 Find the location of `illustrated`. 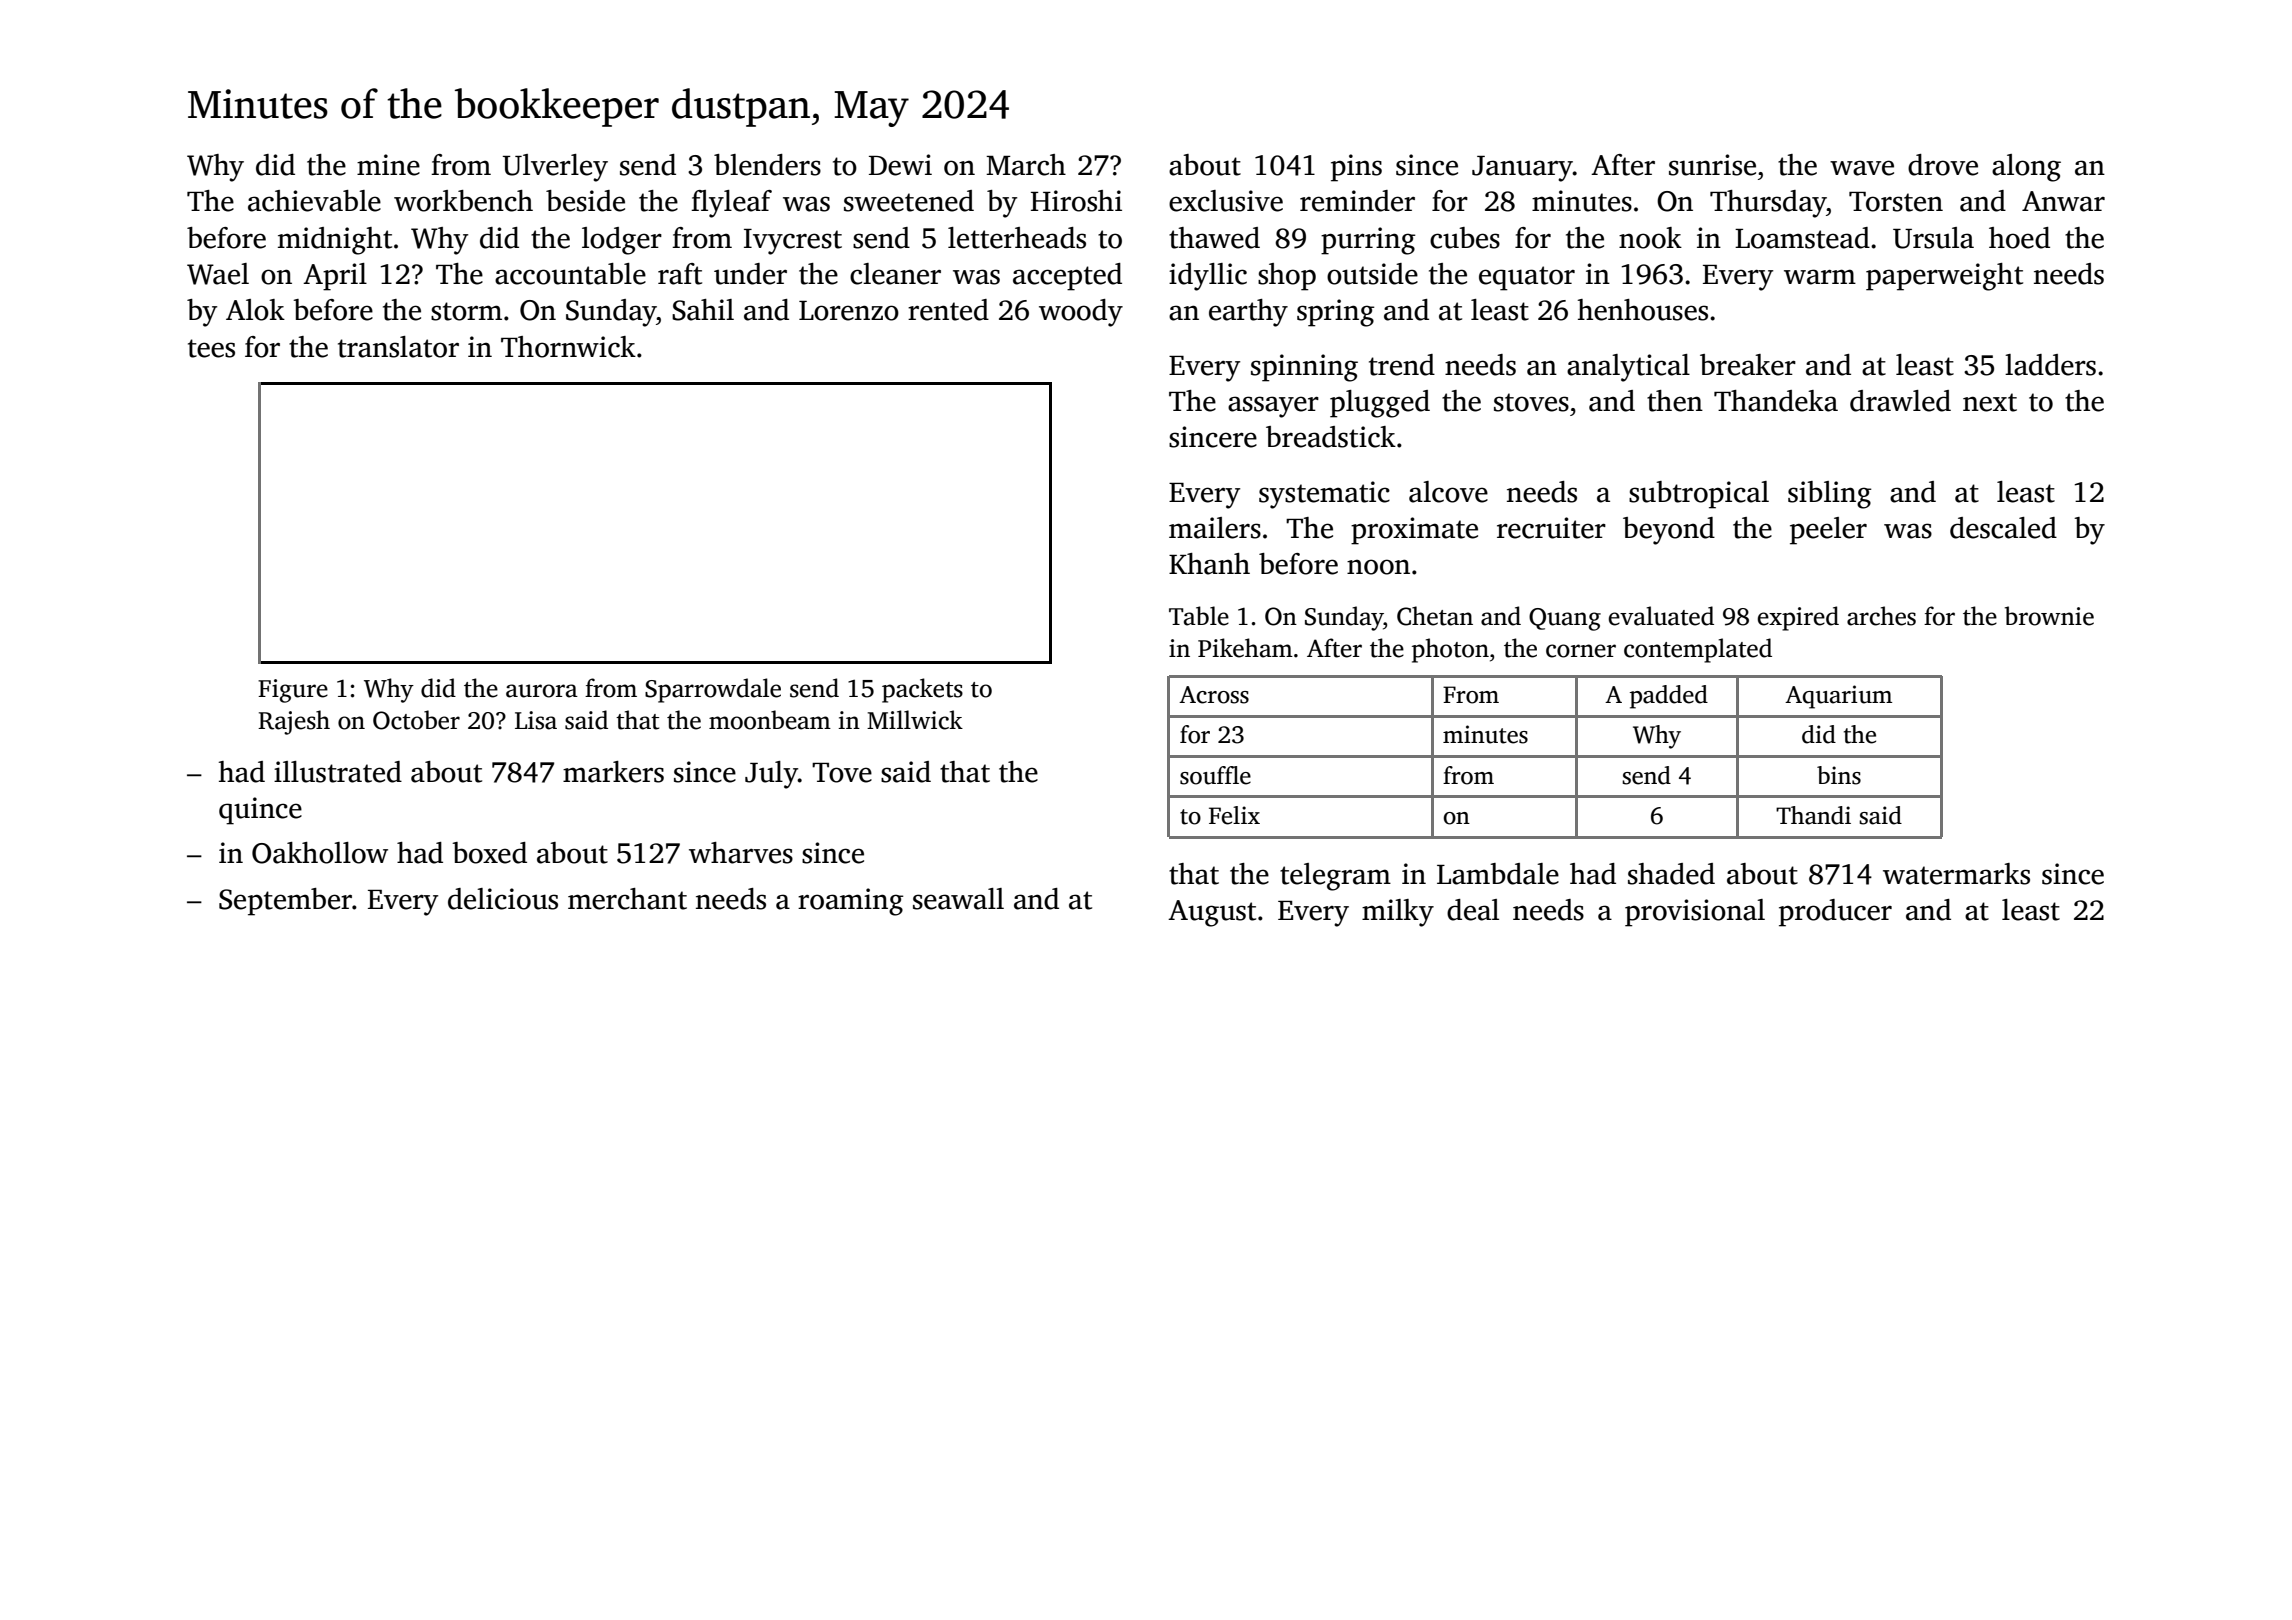

illustrated is located at coordinates (338, 772).
